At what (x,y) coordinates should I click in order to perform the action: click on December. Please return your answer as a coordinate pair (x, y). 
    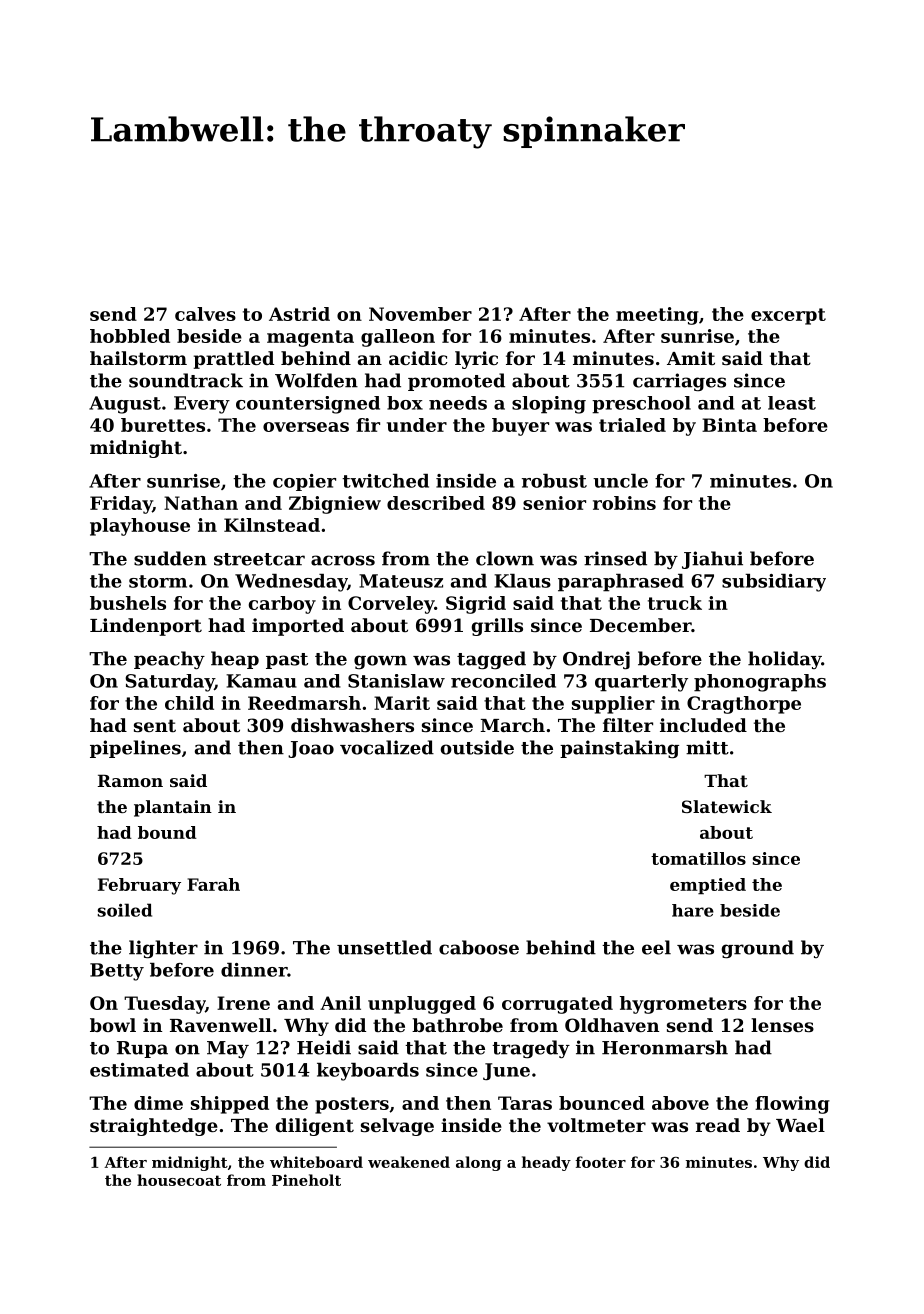
    Looking at the image, I should click on (640, 625).
